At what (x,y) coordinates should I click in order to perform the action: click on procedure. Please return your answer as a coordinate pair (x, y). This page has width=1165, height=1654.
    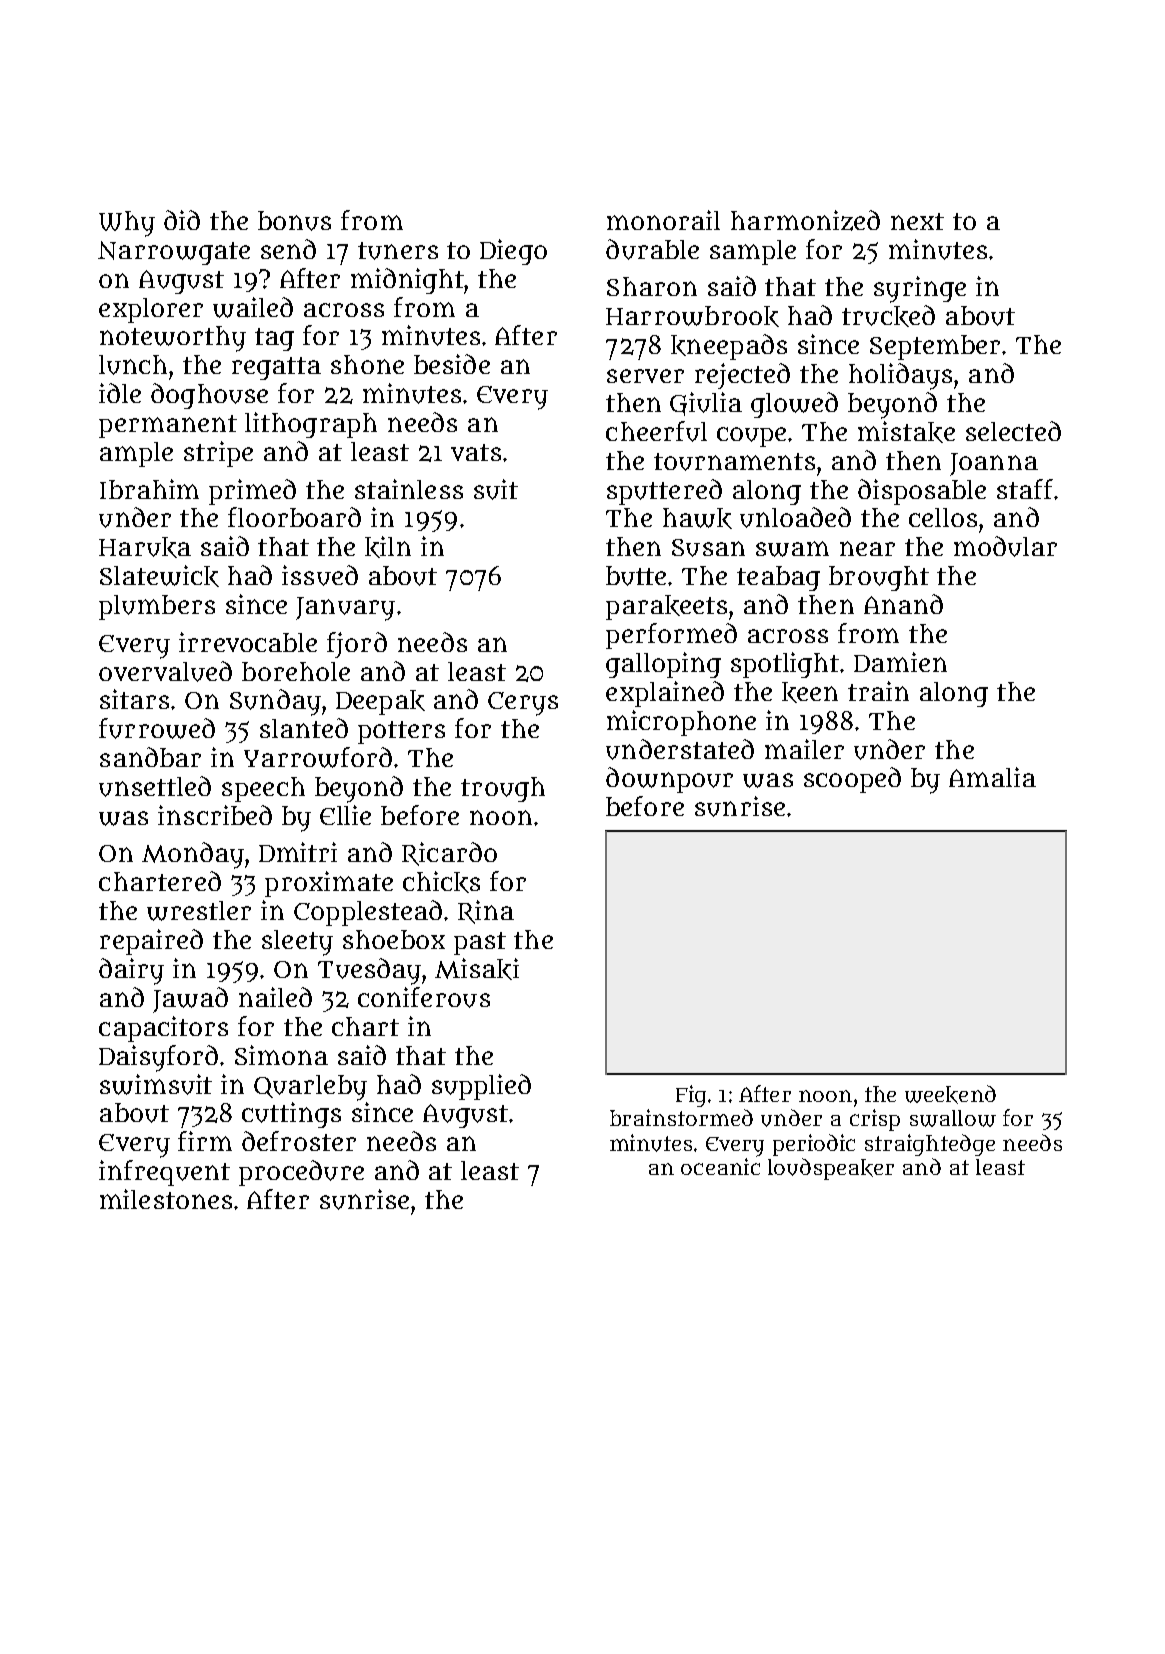
    Looking at the image, I should click on (301, 1173).
